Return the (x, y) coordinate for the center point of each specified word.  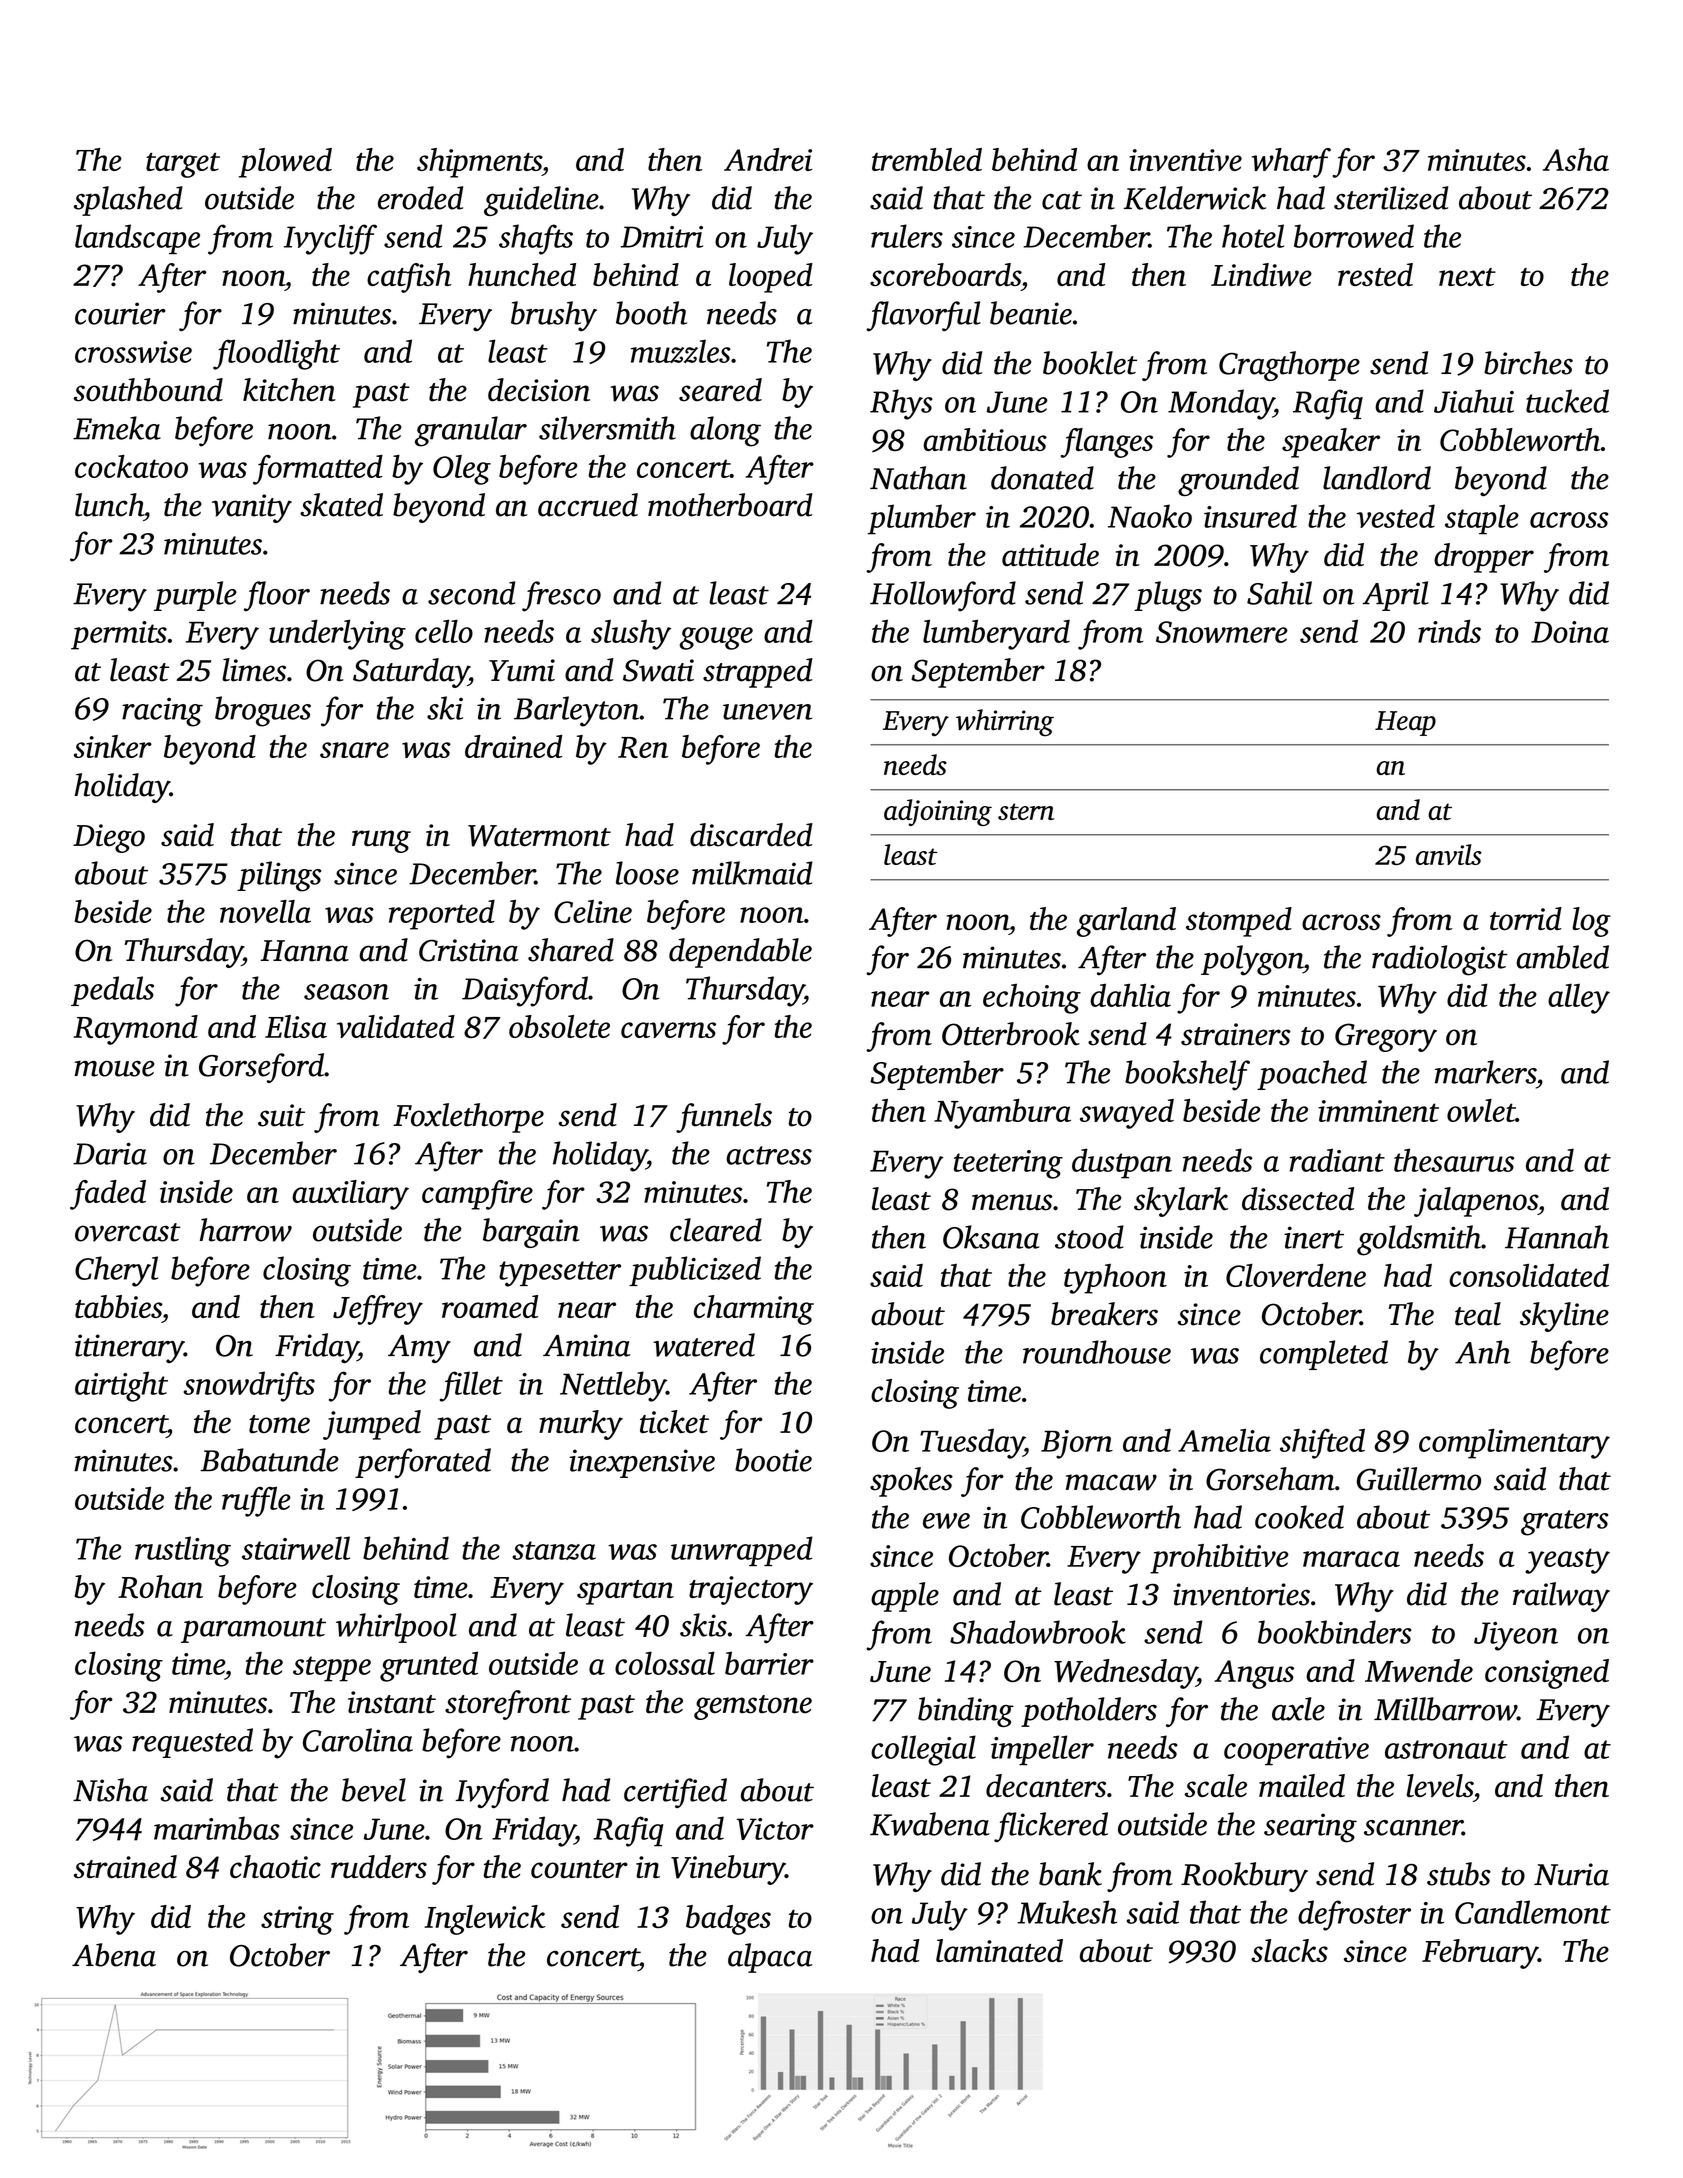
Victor (775, 1829)
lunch (109, 505)
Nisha (110, 1790)
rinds (1449, 631)
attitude (1050, 555)
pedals (112, 991)
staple (1482, 519)
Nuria (1571, 1874)
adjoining (938, 812)
